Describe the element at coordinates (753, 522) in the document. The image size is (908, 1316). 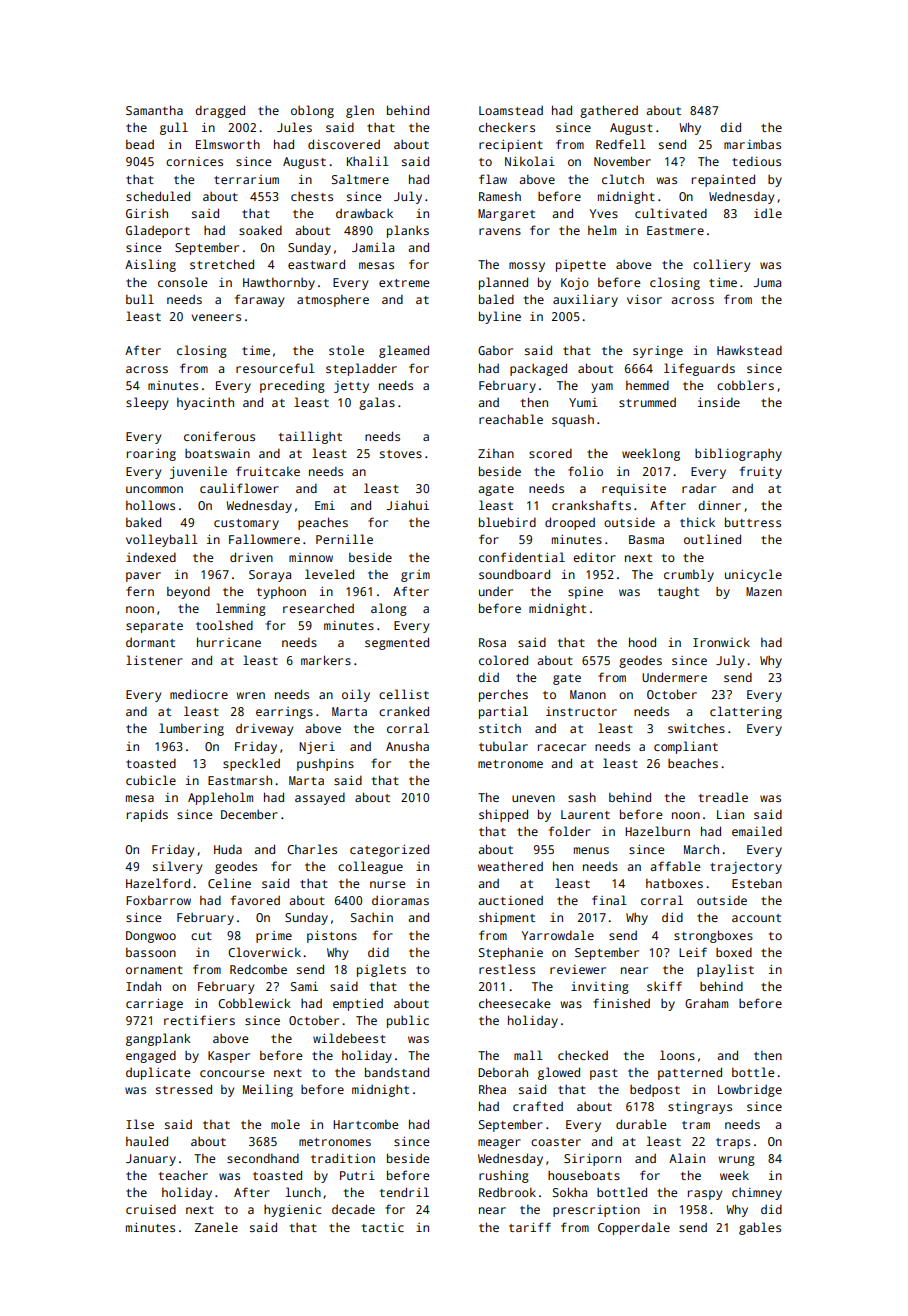
I see `buttress` at that location.
